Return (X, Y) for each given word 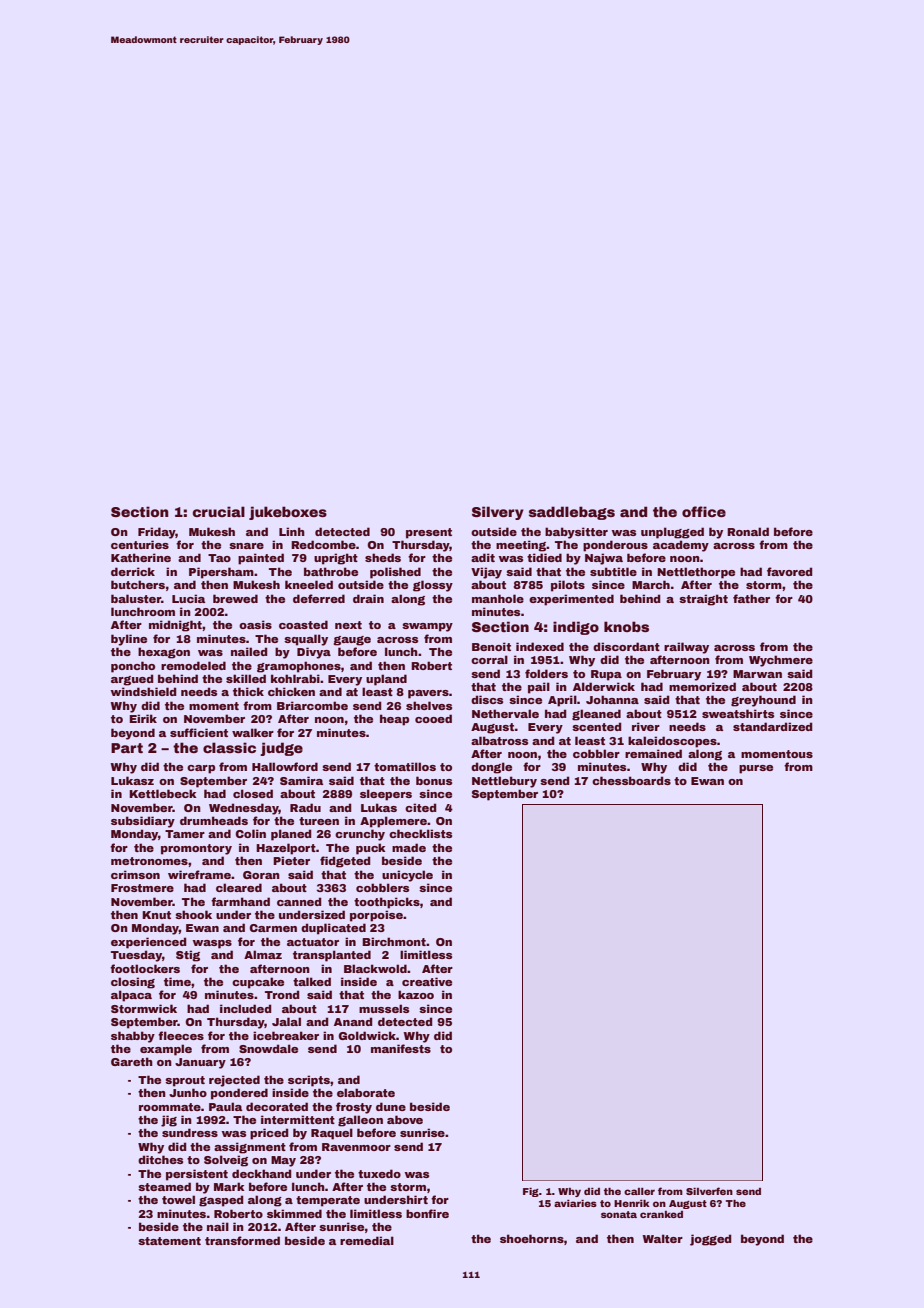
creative (427, 981)
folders (546, 673)
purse (756, 769)
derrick (133, 571)
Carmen (273, 928)
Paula (225, 1106)
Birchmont (394, 941)
